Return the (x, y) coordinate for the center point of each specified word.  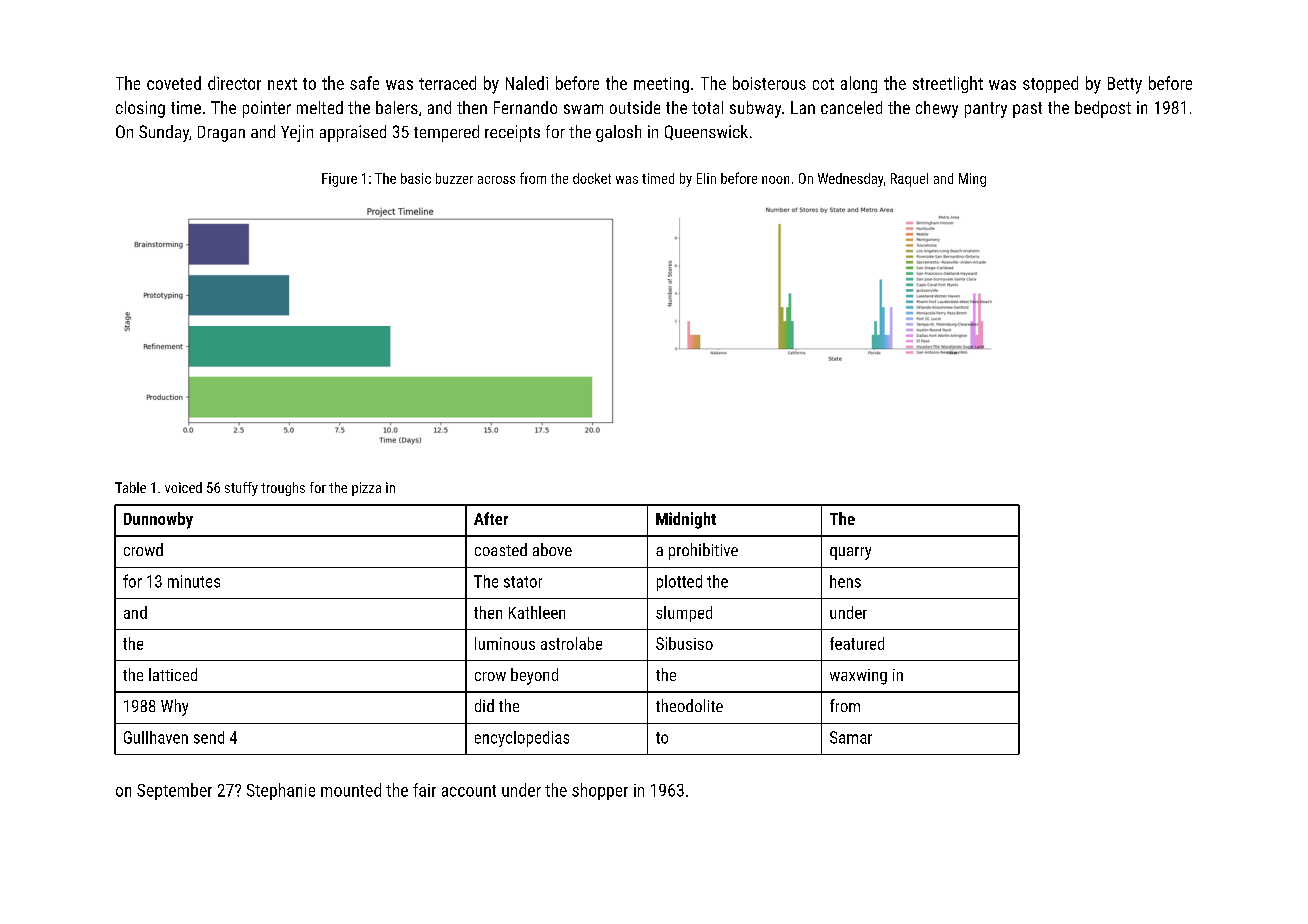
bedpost (1103, 109)
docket (592, 178)
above (552, 549)
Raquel (909, 180)
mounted (351, 790)
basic (416, 178)
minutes (194, 581)
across (496, 180)
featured (857, 643)
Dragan (221, 134)
